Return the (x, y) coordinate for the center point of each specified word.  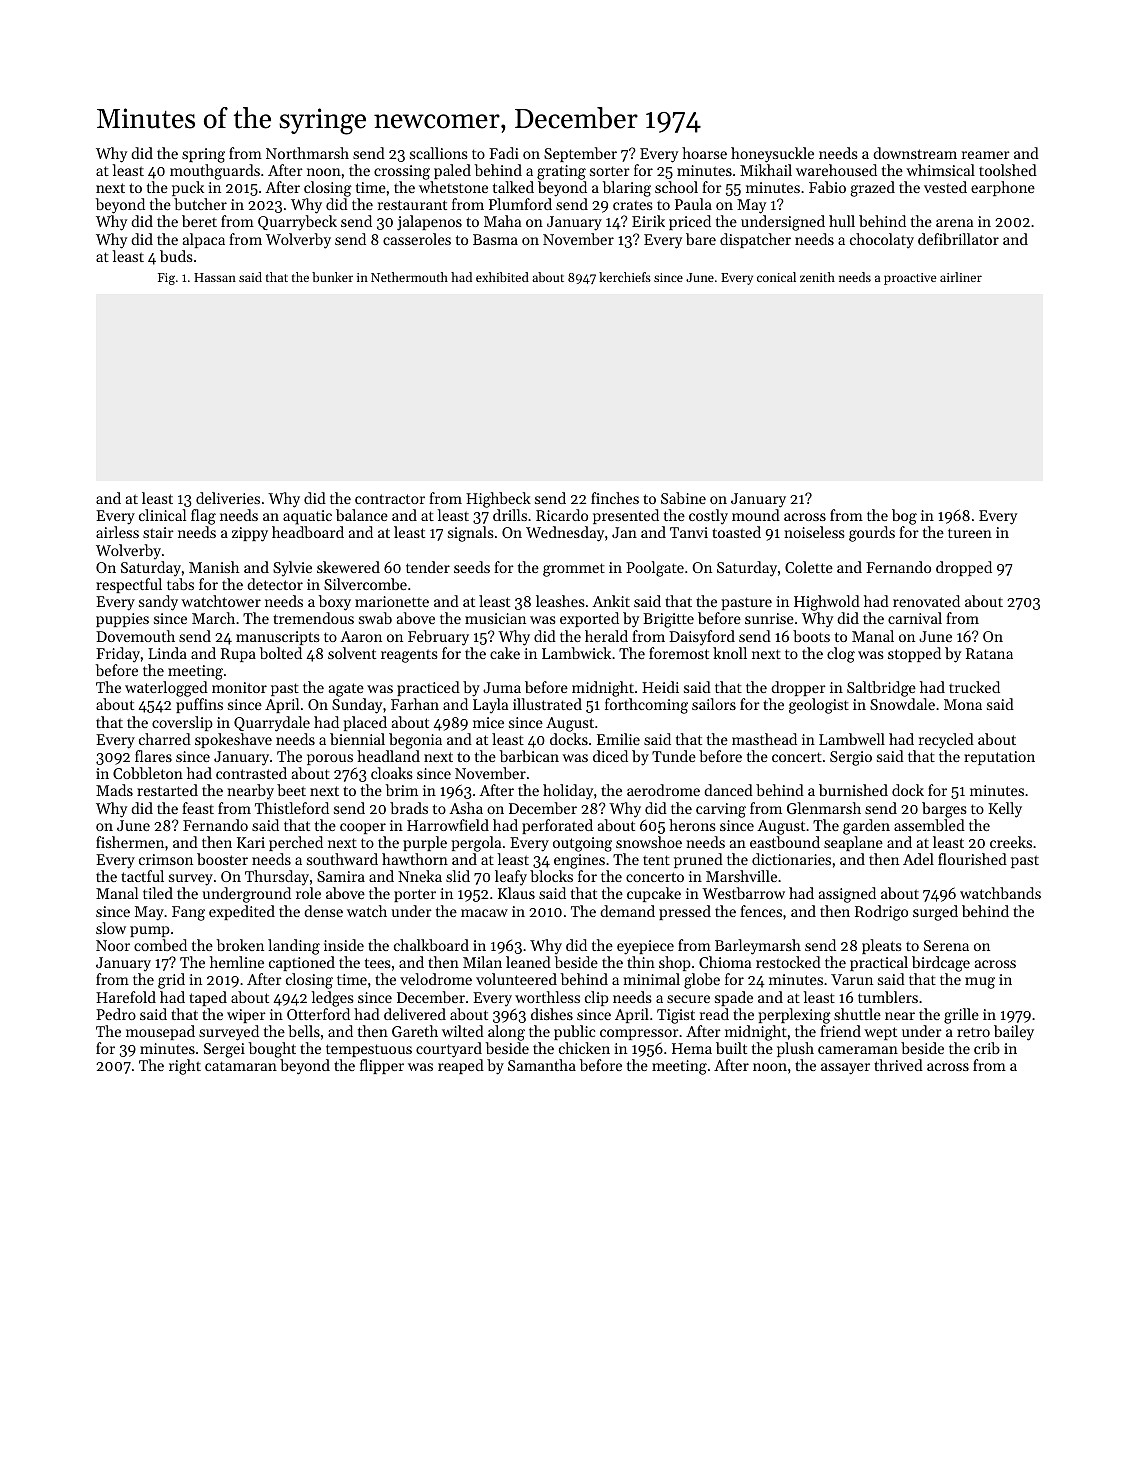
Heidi (660, 687)
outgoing (582, 844)
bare (701, 239)
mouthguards (215, 172)
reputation (999, 758)
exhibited (502, 277)
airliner (961, 277)
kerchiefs (625, 277)
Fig (166, 279)
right (185, 1067)
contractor (390, 499)
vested (945, 187)
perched (296, 843)
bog (904, 517)
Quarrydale (272, 724)
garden (866, 827)
